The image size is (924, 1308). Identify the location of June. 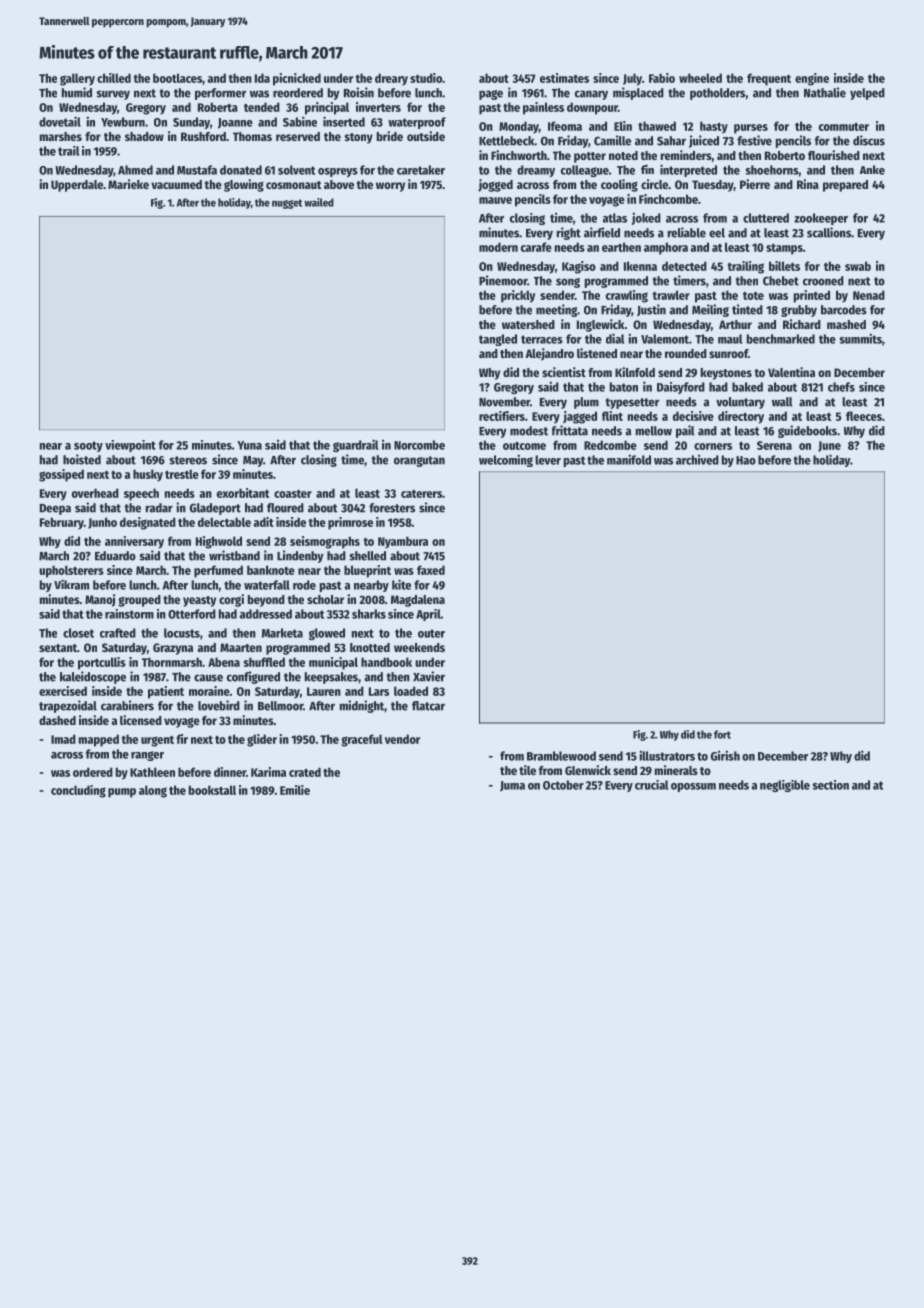
(829, 446).
